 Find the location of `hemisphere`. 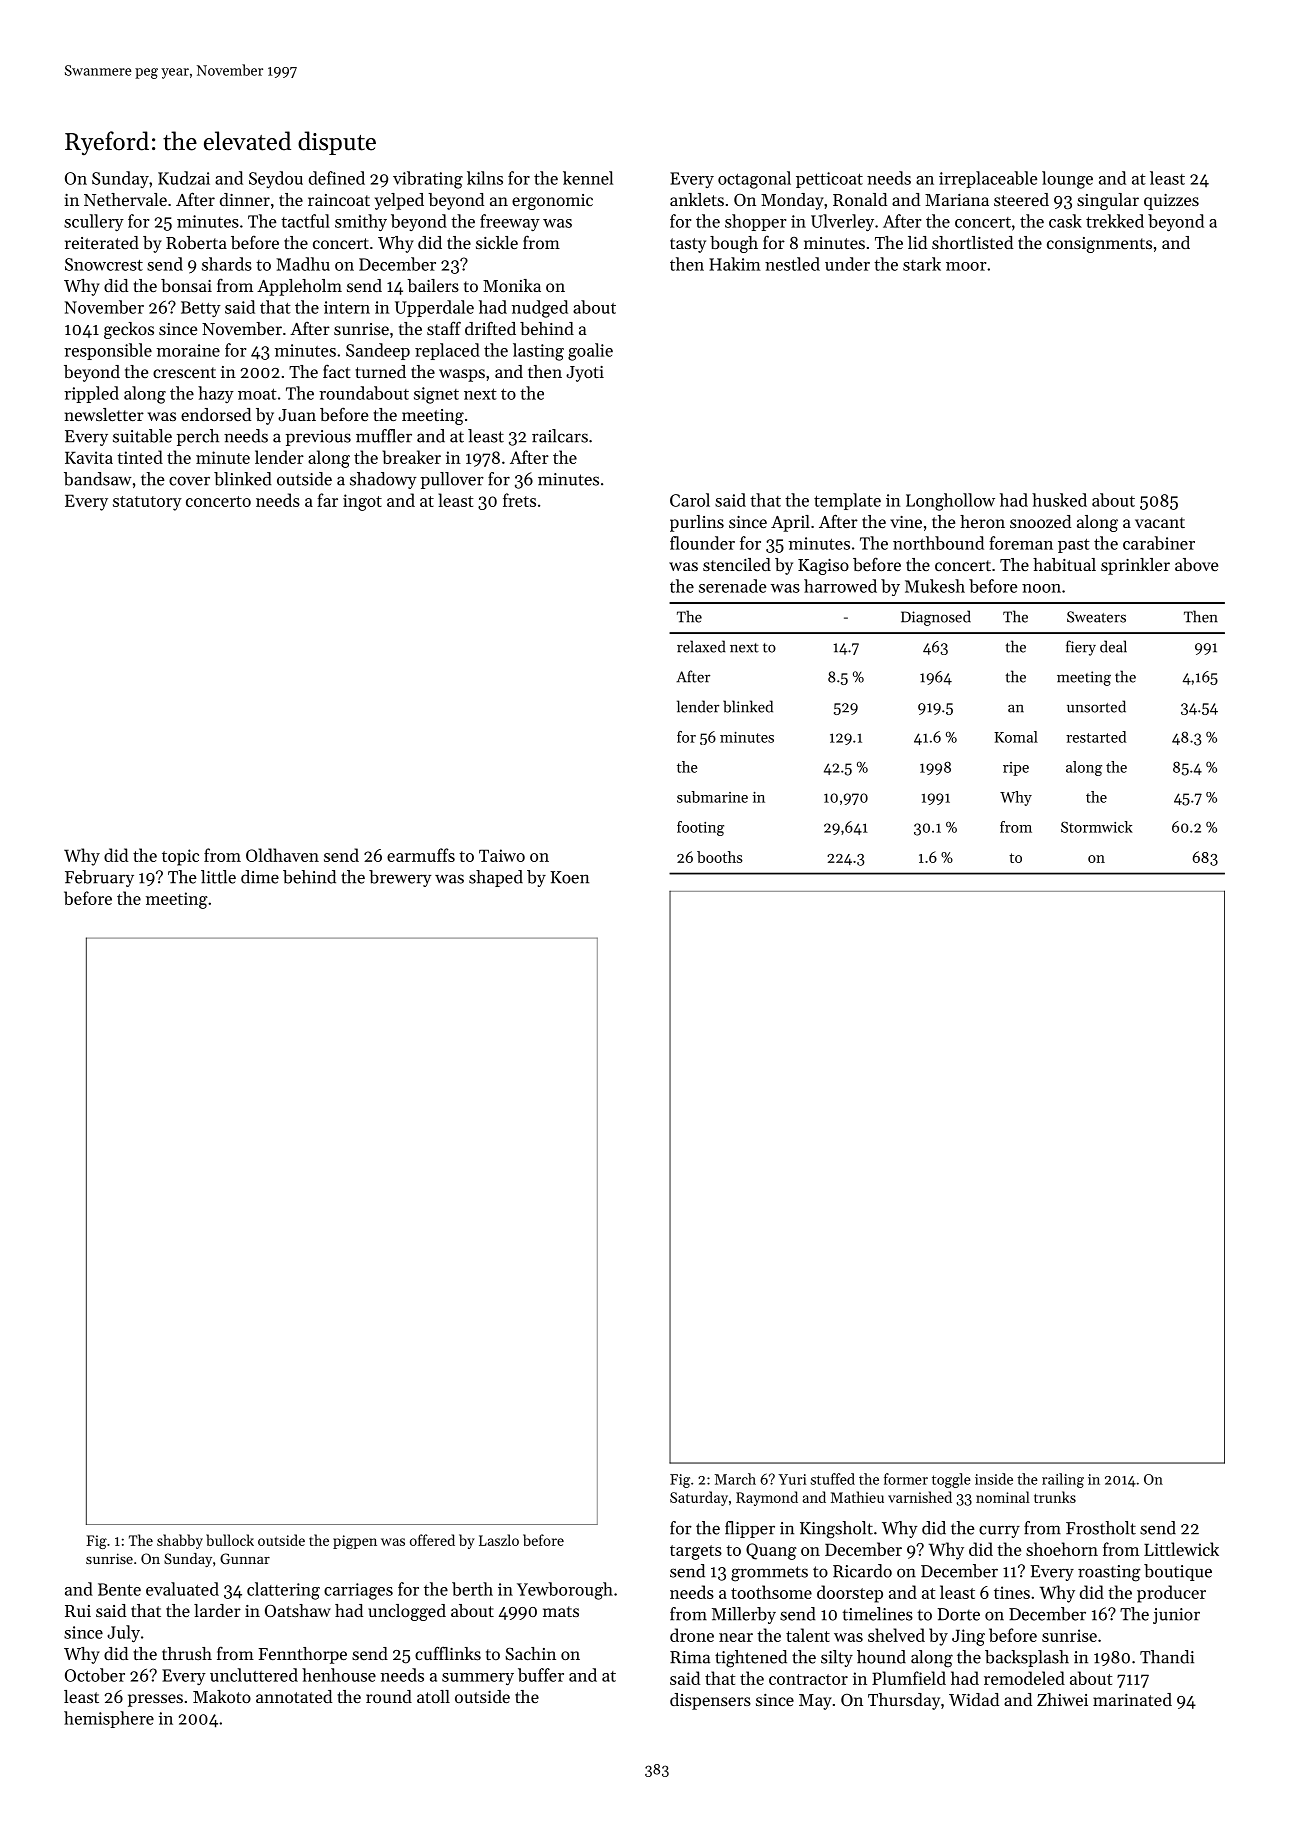

hemisphere is located at coordinates (109, 1719).
